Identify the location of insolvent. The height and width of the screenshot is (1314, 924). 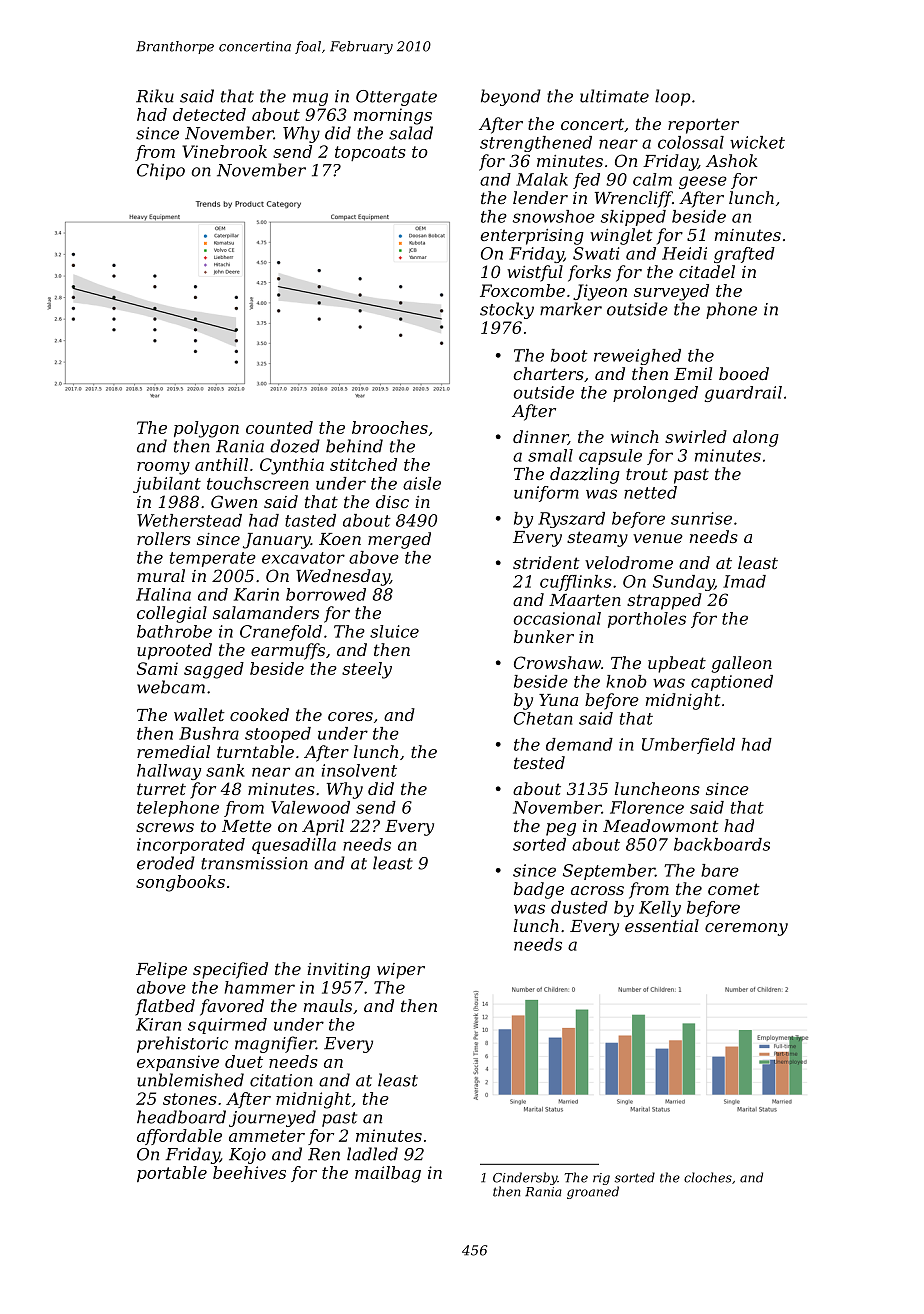
(359, 770).
